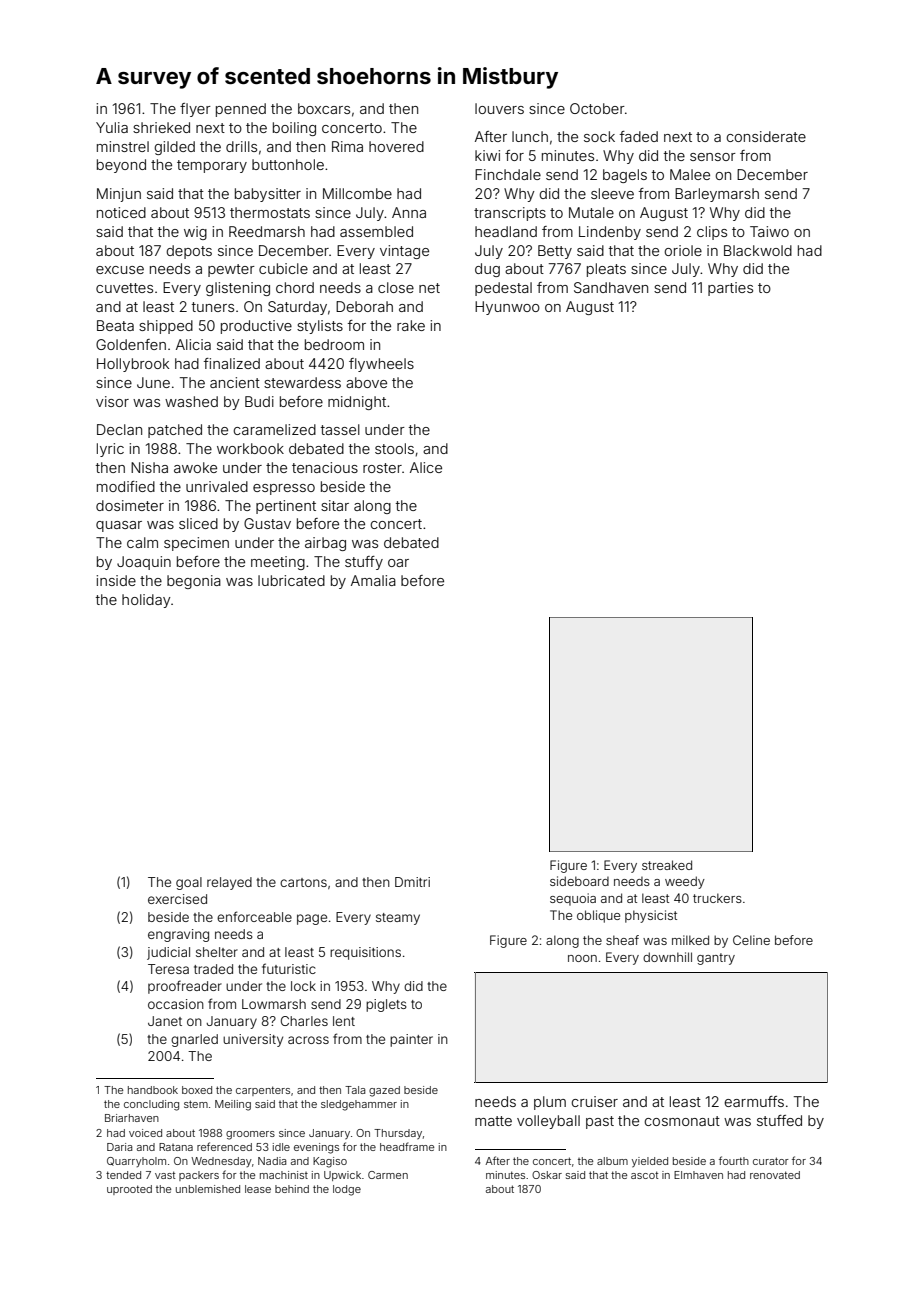 This screenshot has width=924, height=1308. I want to click on sideboard, so click(579, 881).
